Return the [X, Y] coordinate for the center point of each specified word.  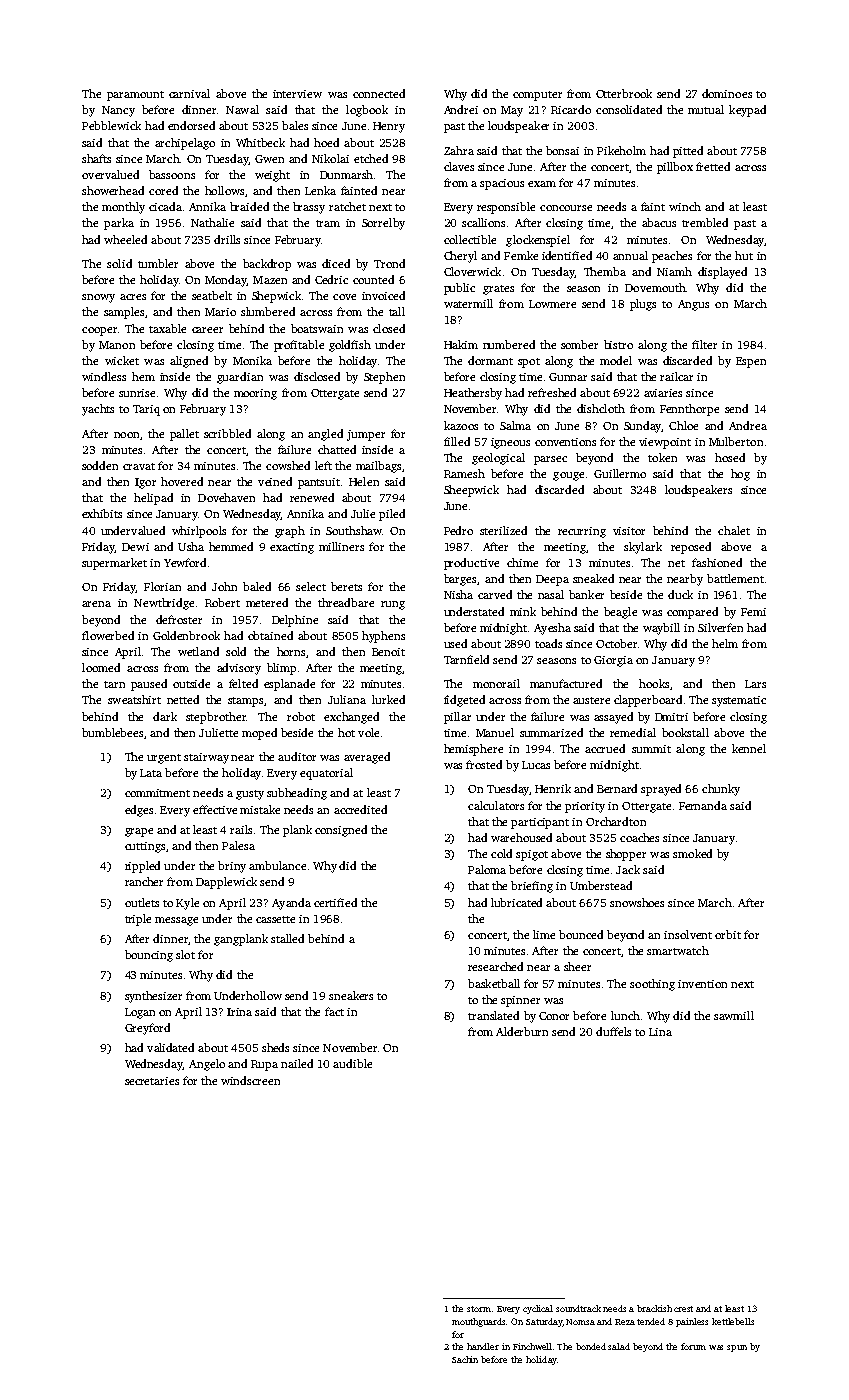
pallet [184, 435]
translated [493, 1015]
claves [459, 166]
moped [259, 734]
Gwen [269, 159]
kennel [749, 748]
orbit [728, 934]
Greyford [147, 1029]
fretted [713, 166]
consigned [341, 831]
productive [471, 564]
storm [479, 1309]
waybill [661, 629]
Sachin [465, 1359]
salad [619, 1346]
